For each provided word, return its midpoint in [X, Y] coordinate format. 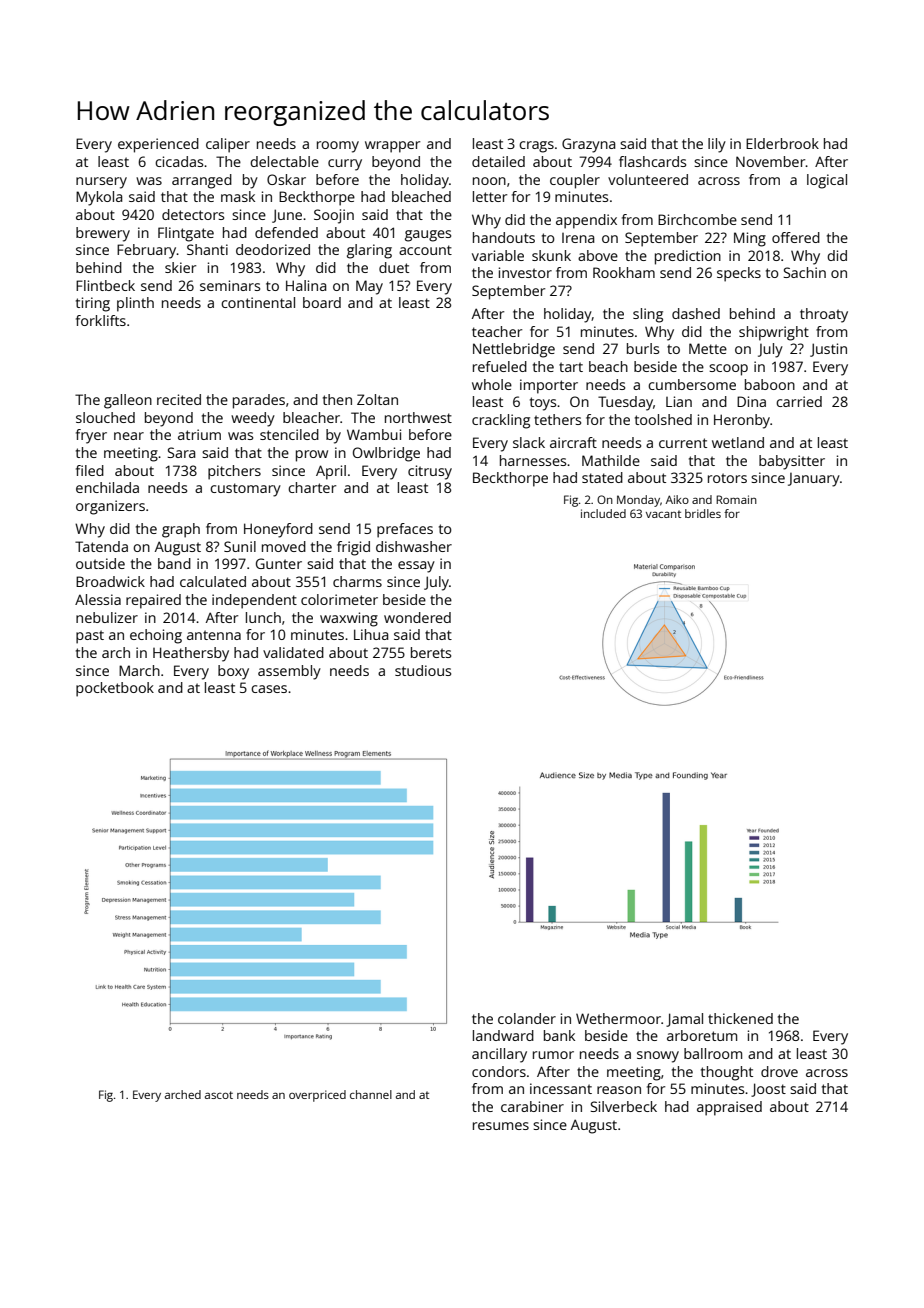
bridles [703, 513]
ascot [219, 1095]
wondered [417, 617]
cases [269, 689]
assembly [289, 672]
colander [527, 1018]
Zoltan [377, 399]
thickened [740, 1018]
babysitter [792, 462]
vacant [663, 514]
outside [100, 563]
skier [180, 267]
